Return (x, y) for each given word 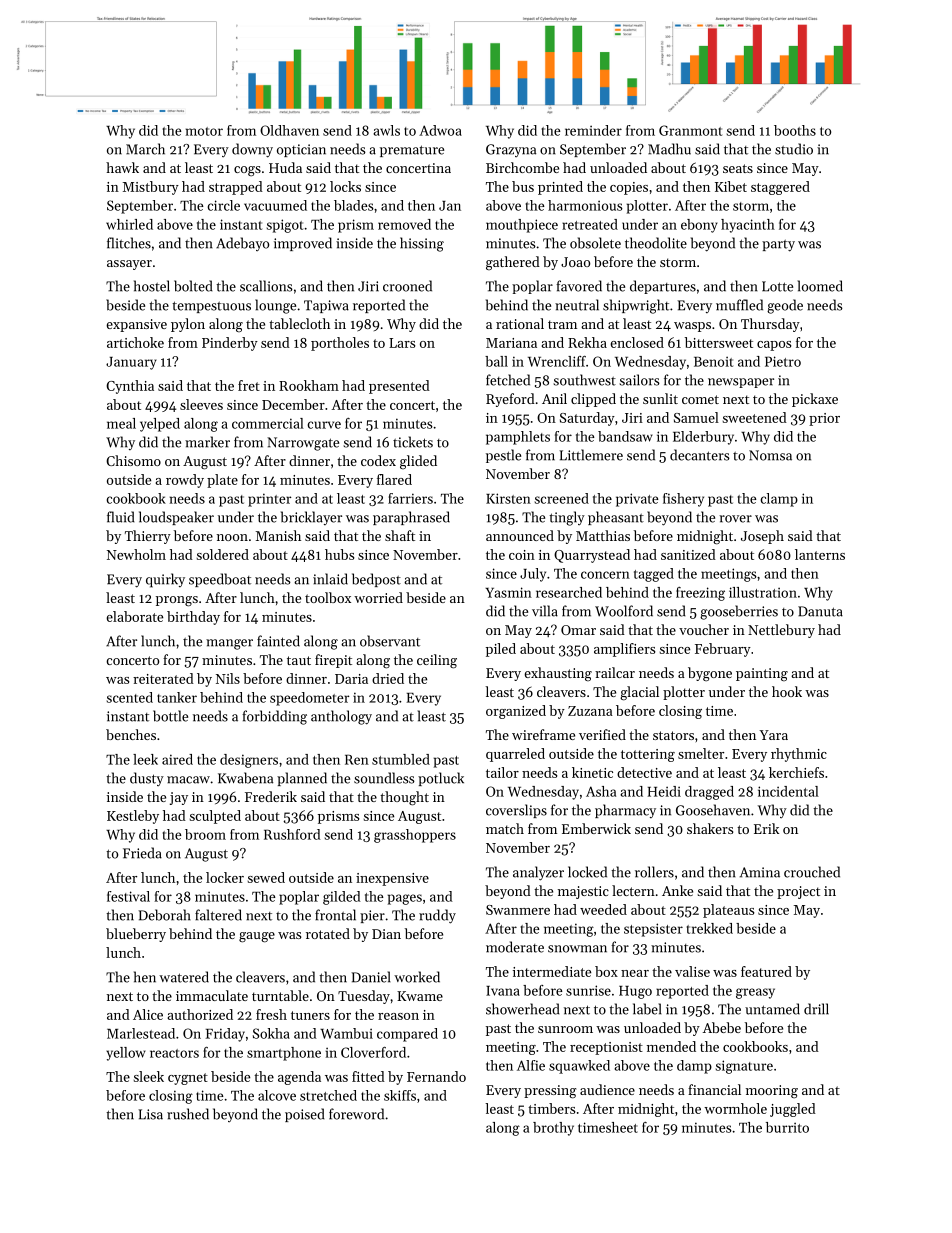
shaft (400, 535)
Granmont (690, 130)
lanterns (820, 554)
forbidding (274, 717)
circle (224, 205)
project (798, 892)
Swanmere (518, 910)
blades (354, 205)
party (778, 246)
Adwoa (440, 130)
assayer (129, 265)
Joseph (762, 537)
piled (501, 650)
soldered (223, 554)
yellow (126, 1054)
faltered (218, 915)
